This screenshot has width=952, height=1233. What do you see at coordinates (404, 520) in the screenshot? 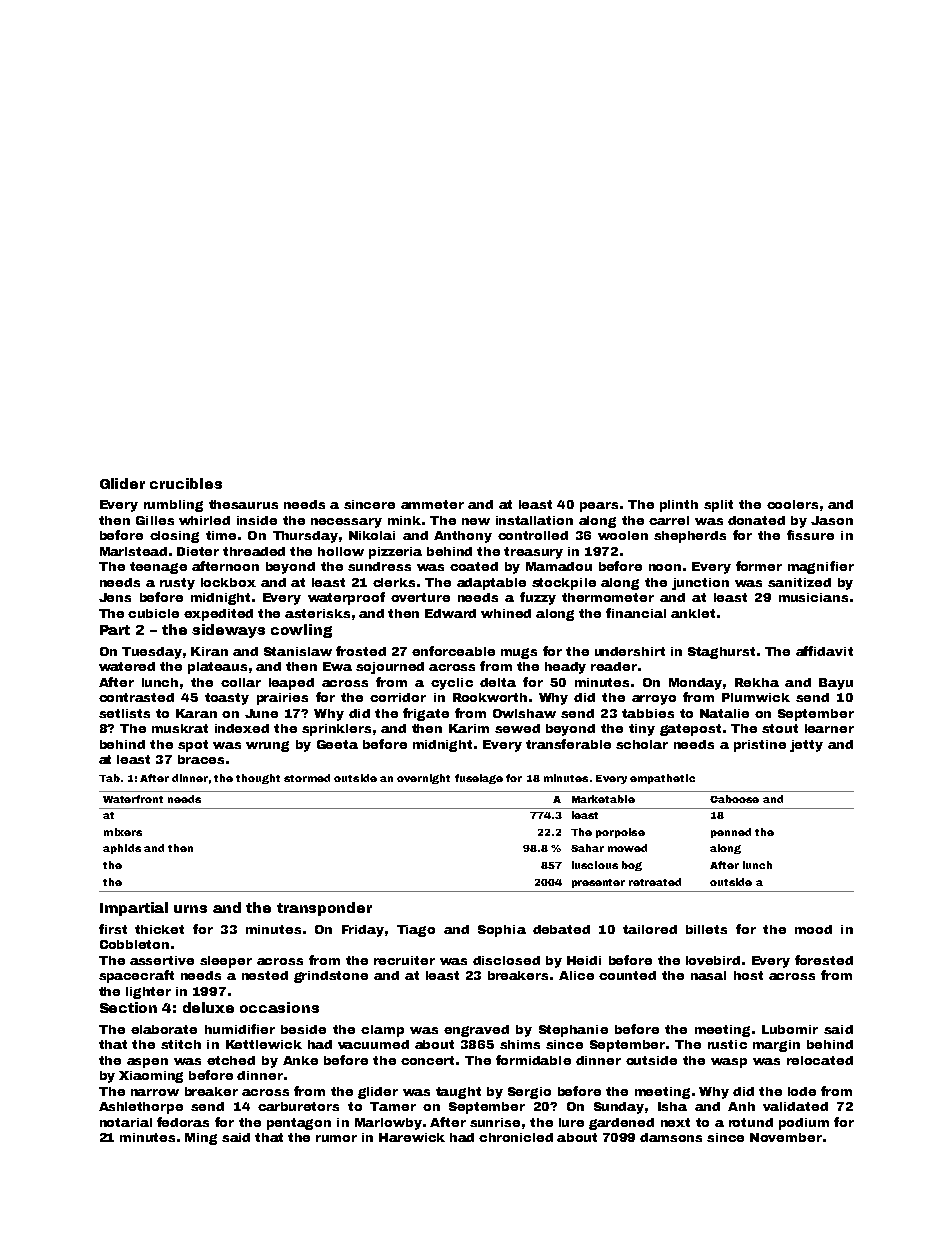
I see `mink` at bounding box center [404, 520].
